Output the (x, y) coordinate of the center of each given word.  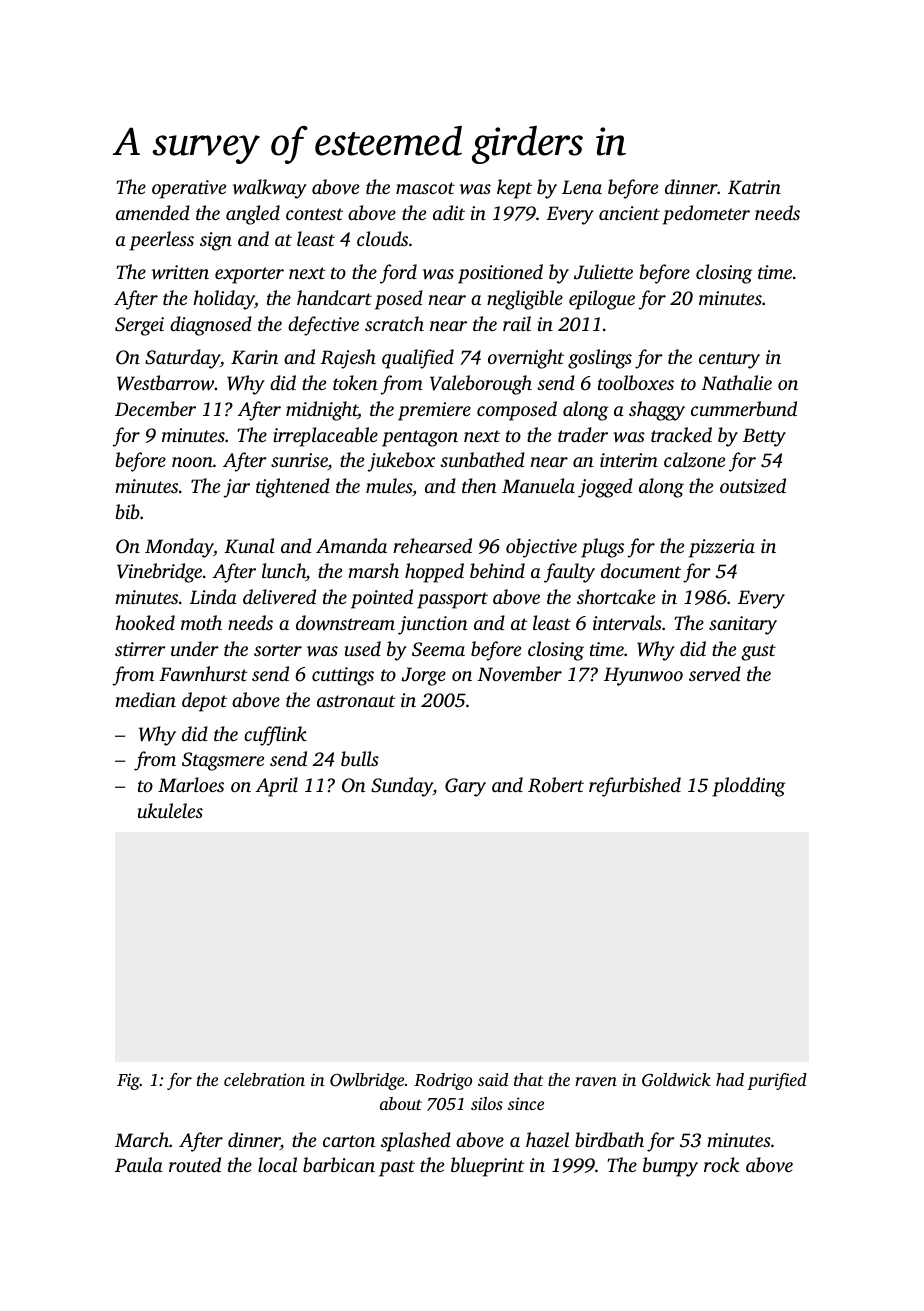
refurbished (635, 787)
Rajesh (348, 359)
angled (253, 215)
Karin (254, 357)
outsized (753, 486)
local (277, 1164)
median (145, 699)
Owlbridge (367, 1081)
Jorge (423, 676)
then (479, 485)
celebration (264, 1079)
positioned (500, 274)
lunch (284, 572)
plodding (748, 787)
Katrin (754, 187)
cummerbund (744, 408)
